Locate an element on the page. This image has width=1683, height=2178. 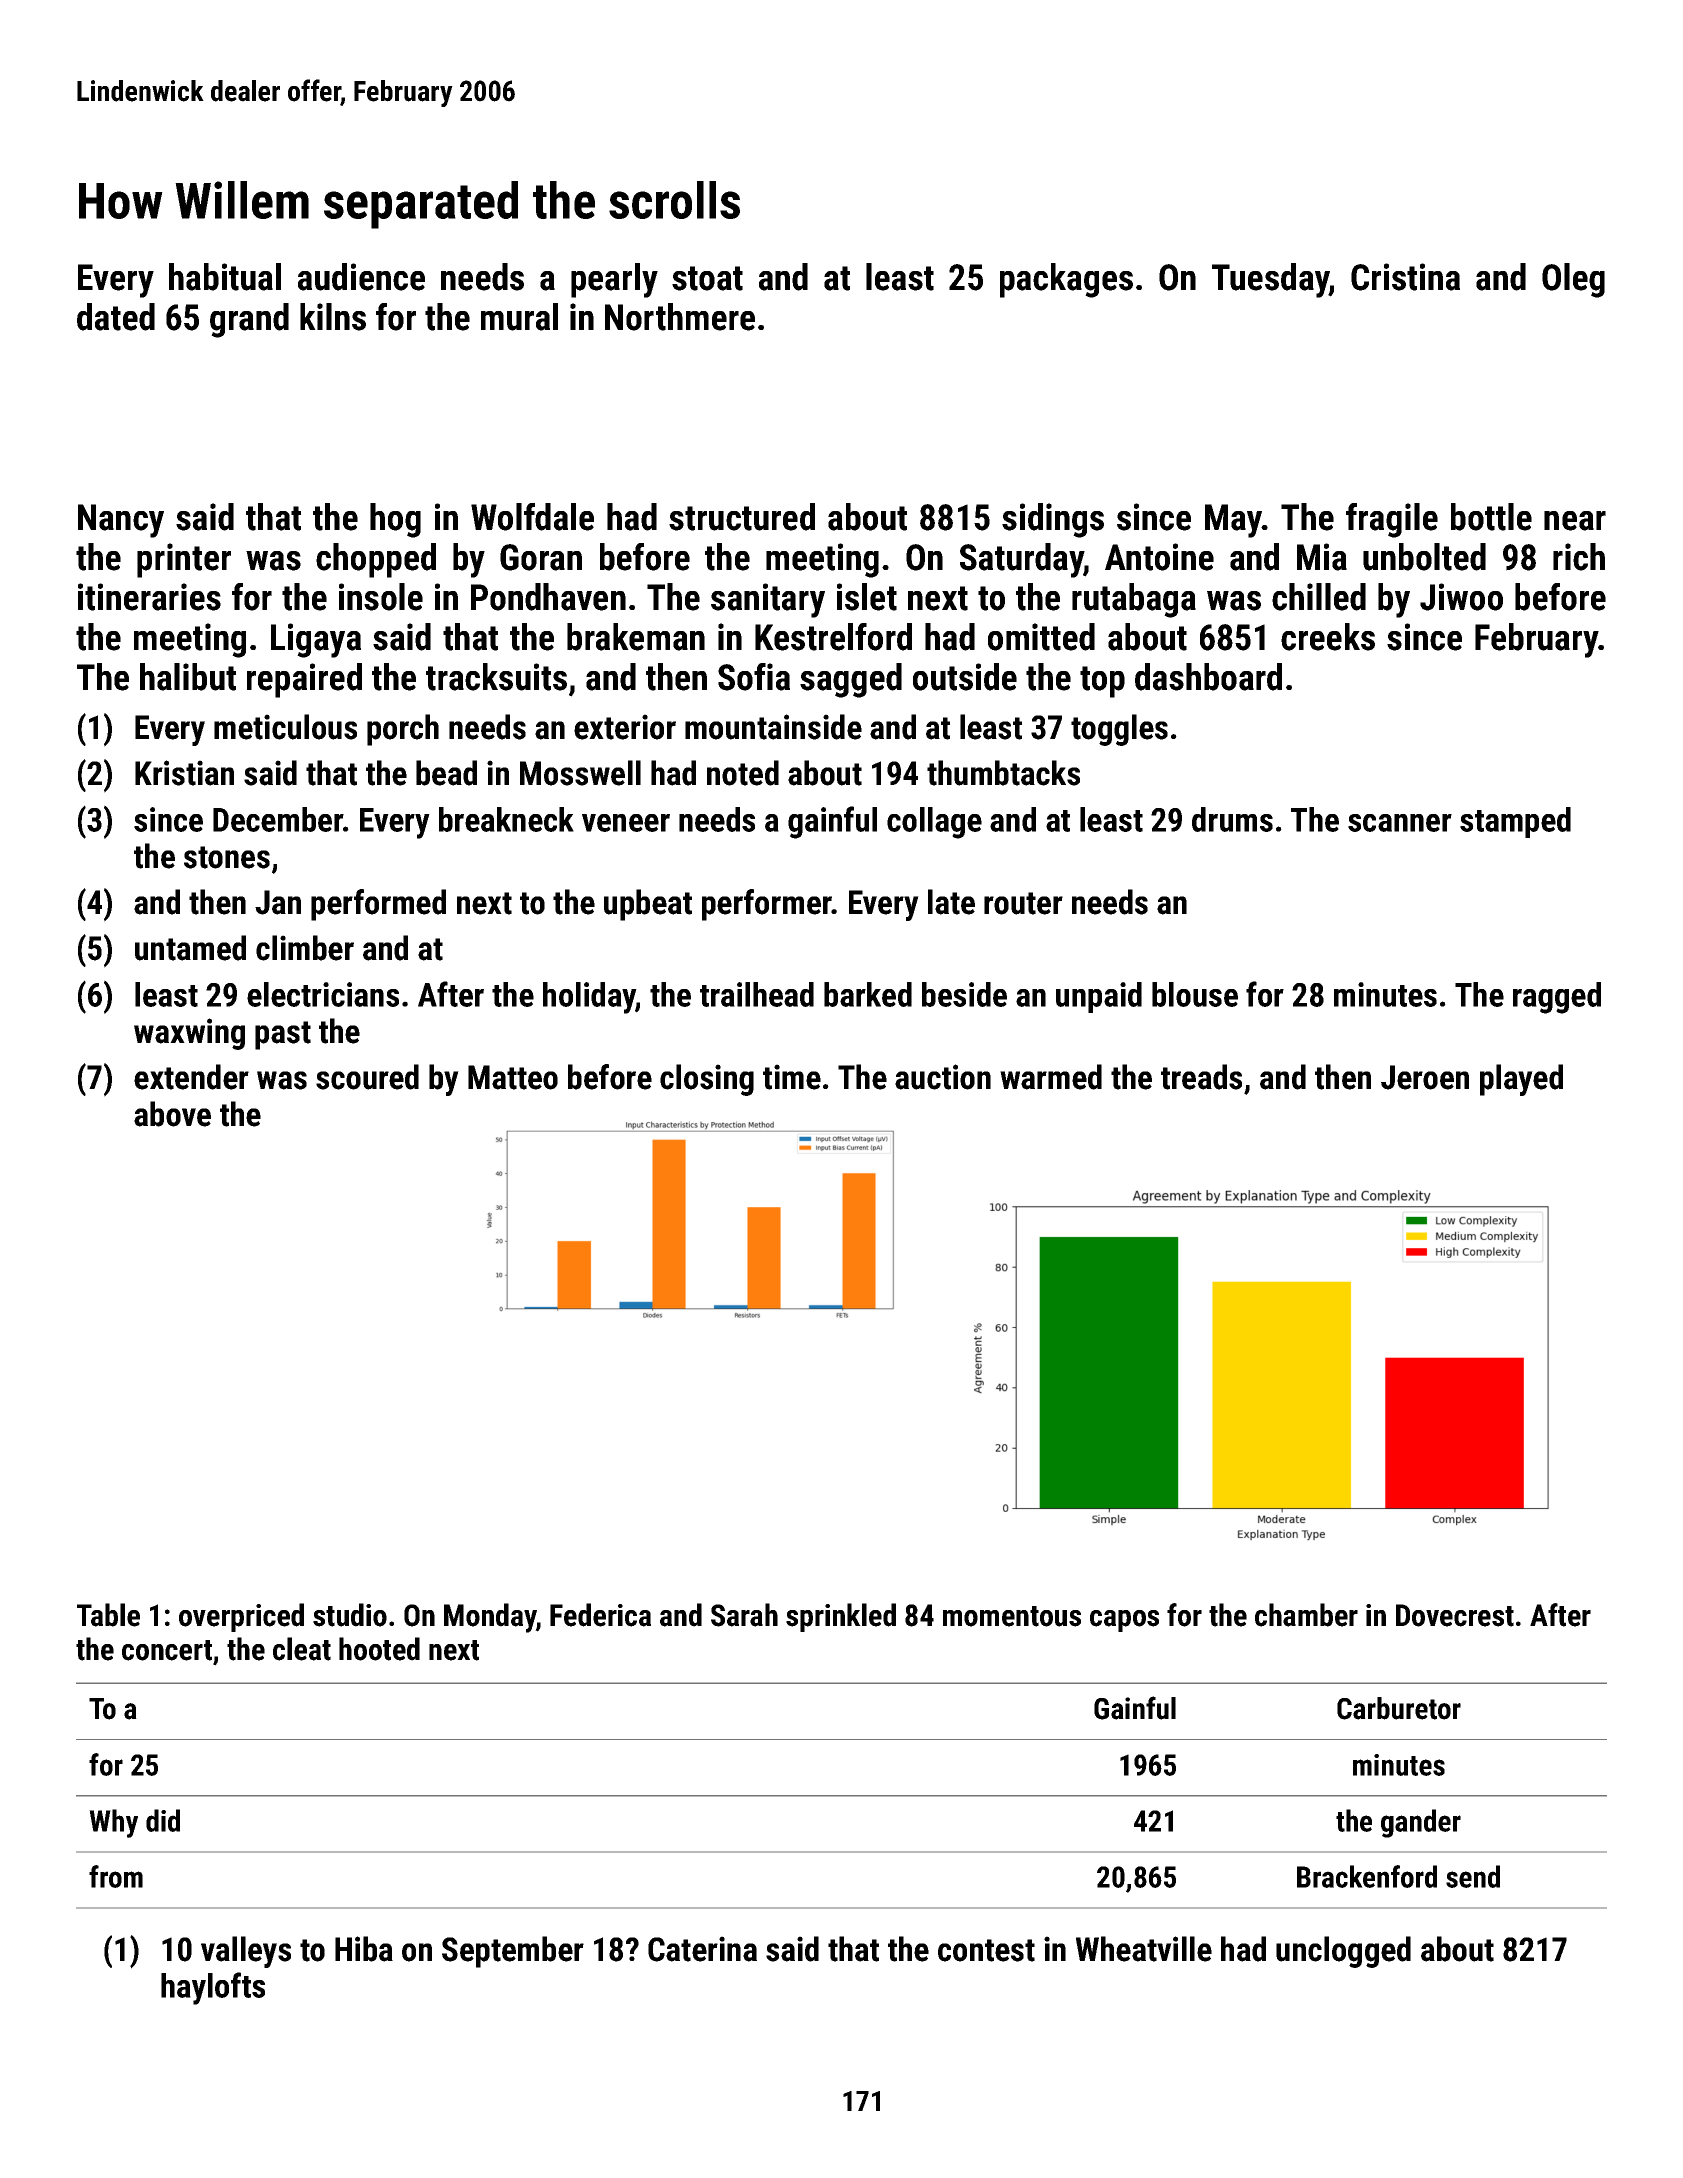
Oleg is located at coordinates (1573, 280).
